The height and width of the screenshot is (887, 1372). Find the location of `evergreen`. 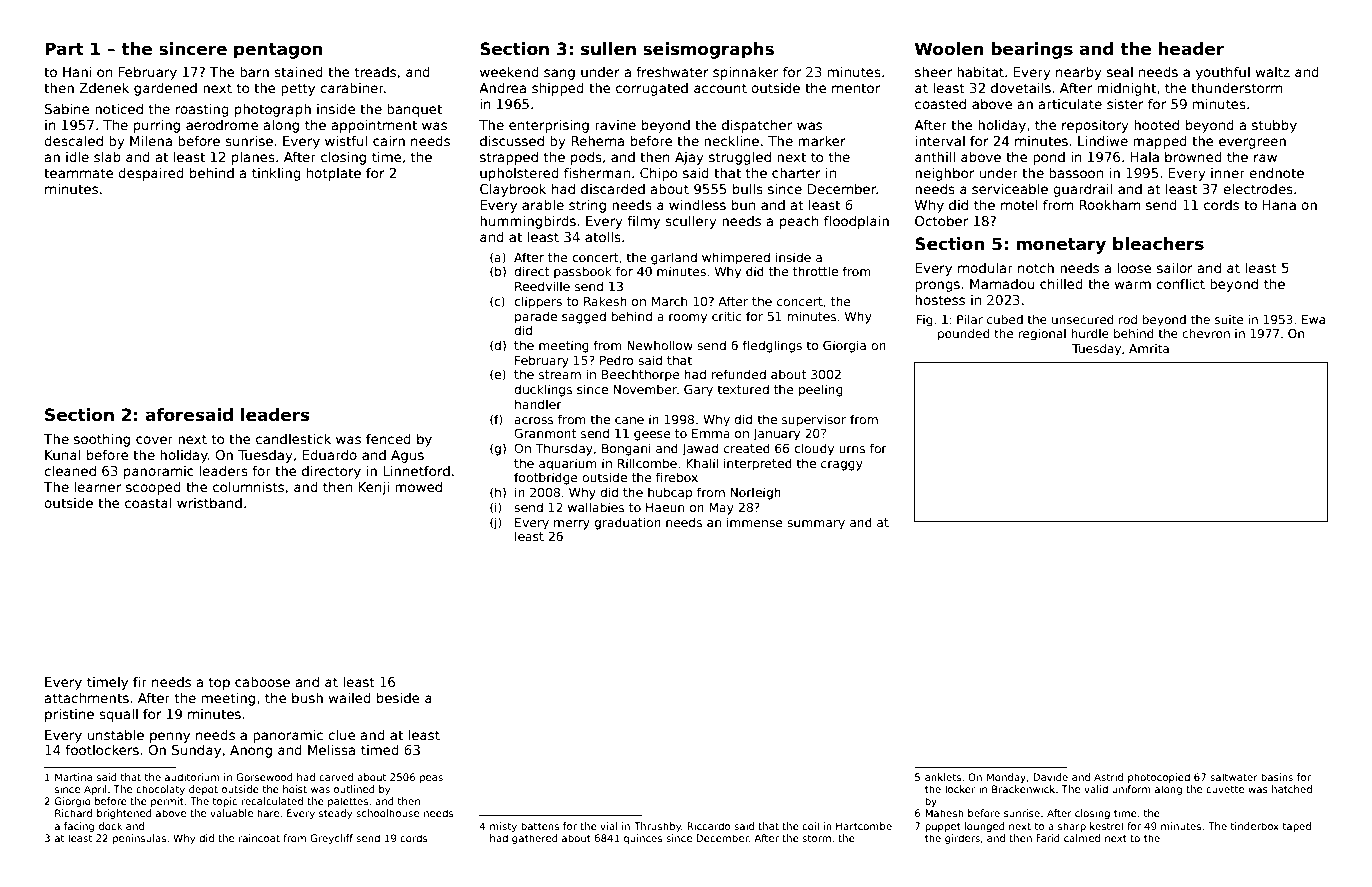

evergreen is located at coordinates (1252, 143).
